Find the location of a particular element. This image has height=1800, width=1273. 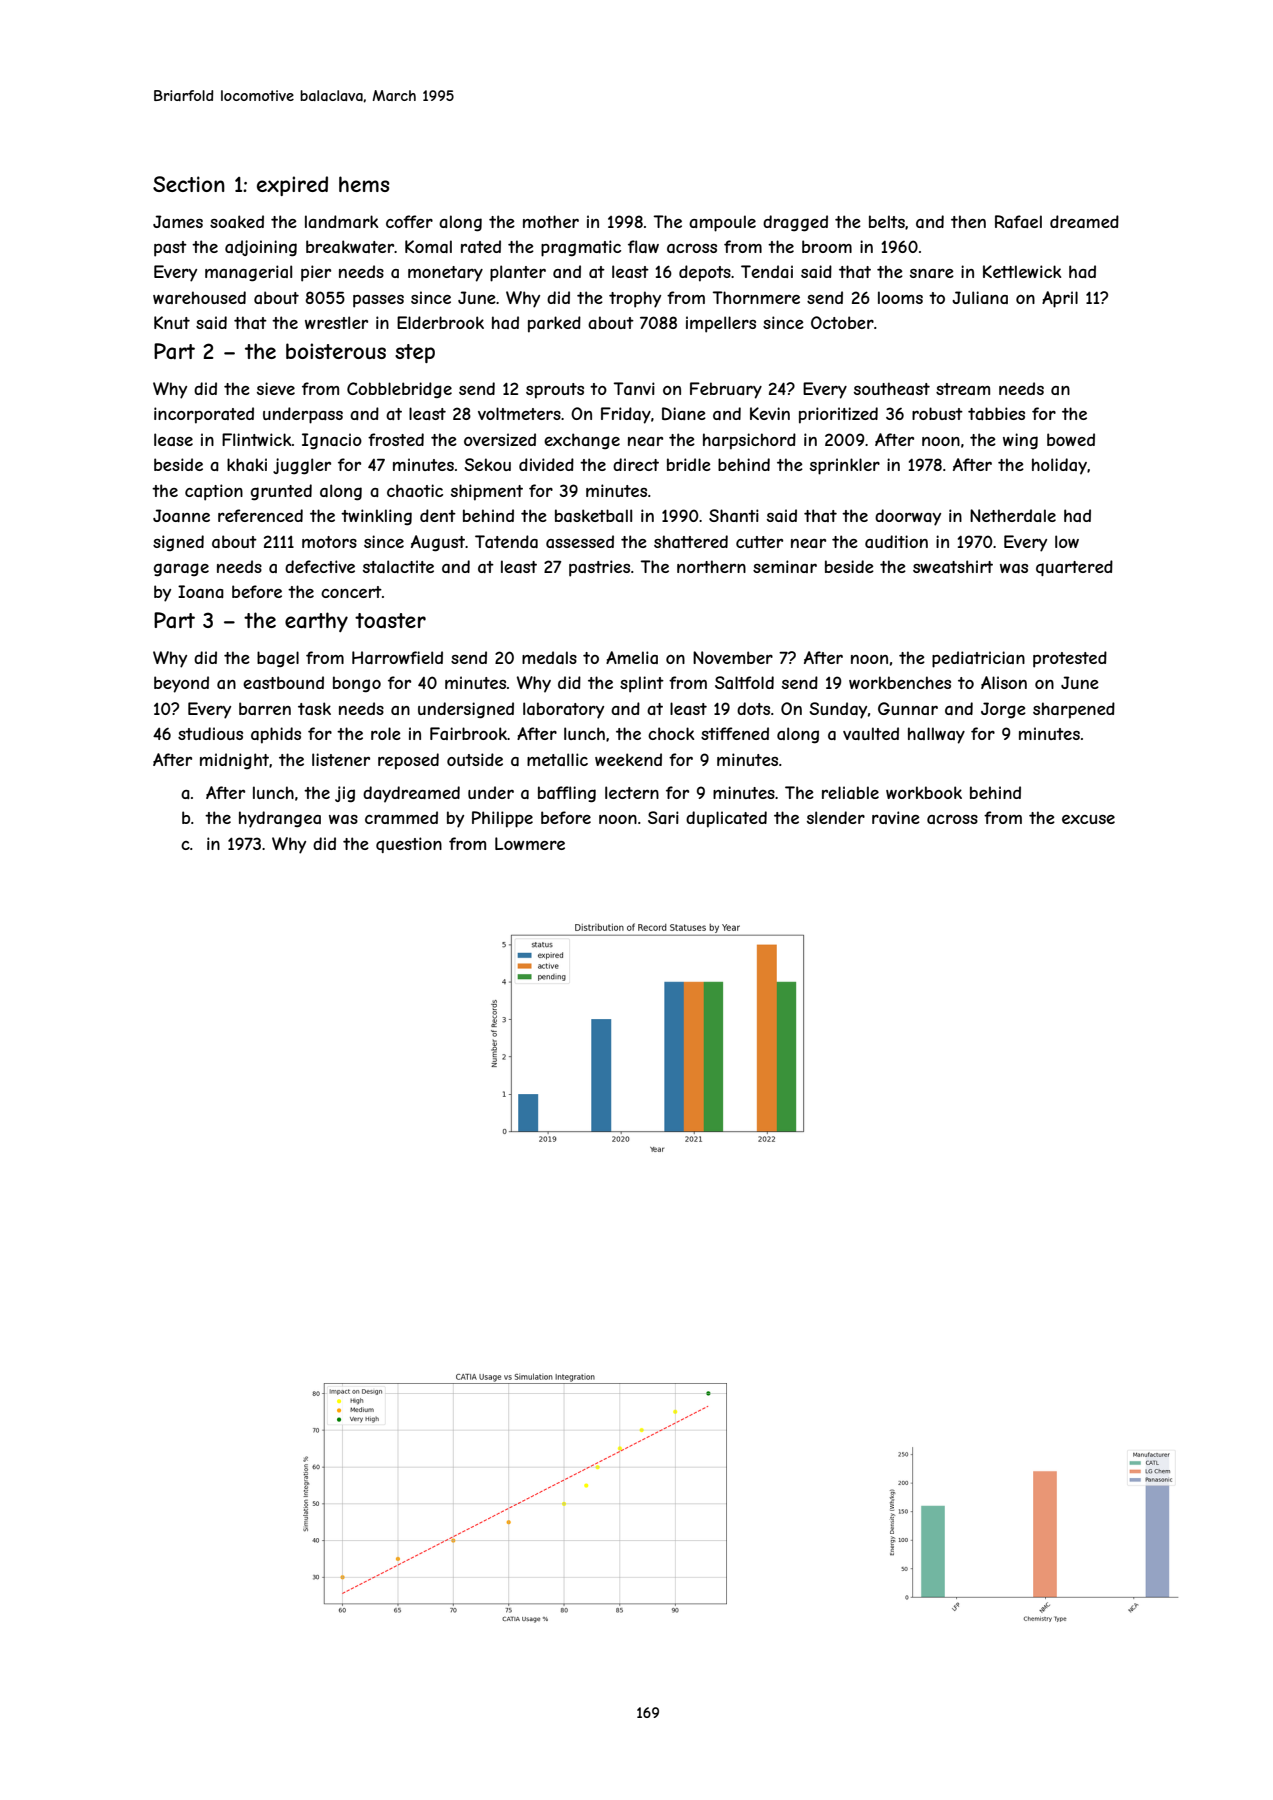

frosted is located at coordinates (396, 439).
